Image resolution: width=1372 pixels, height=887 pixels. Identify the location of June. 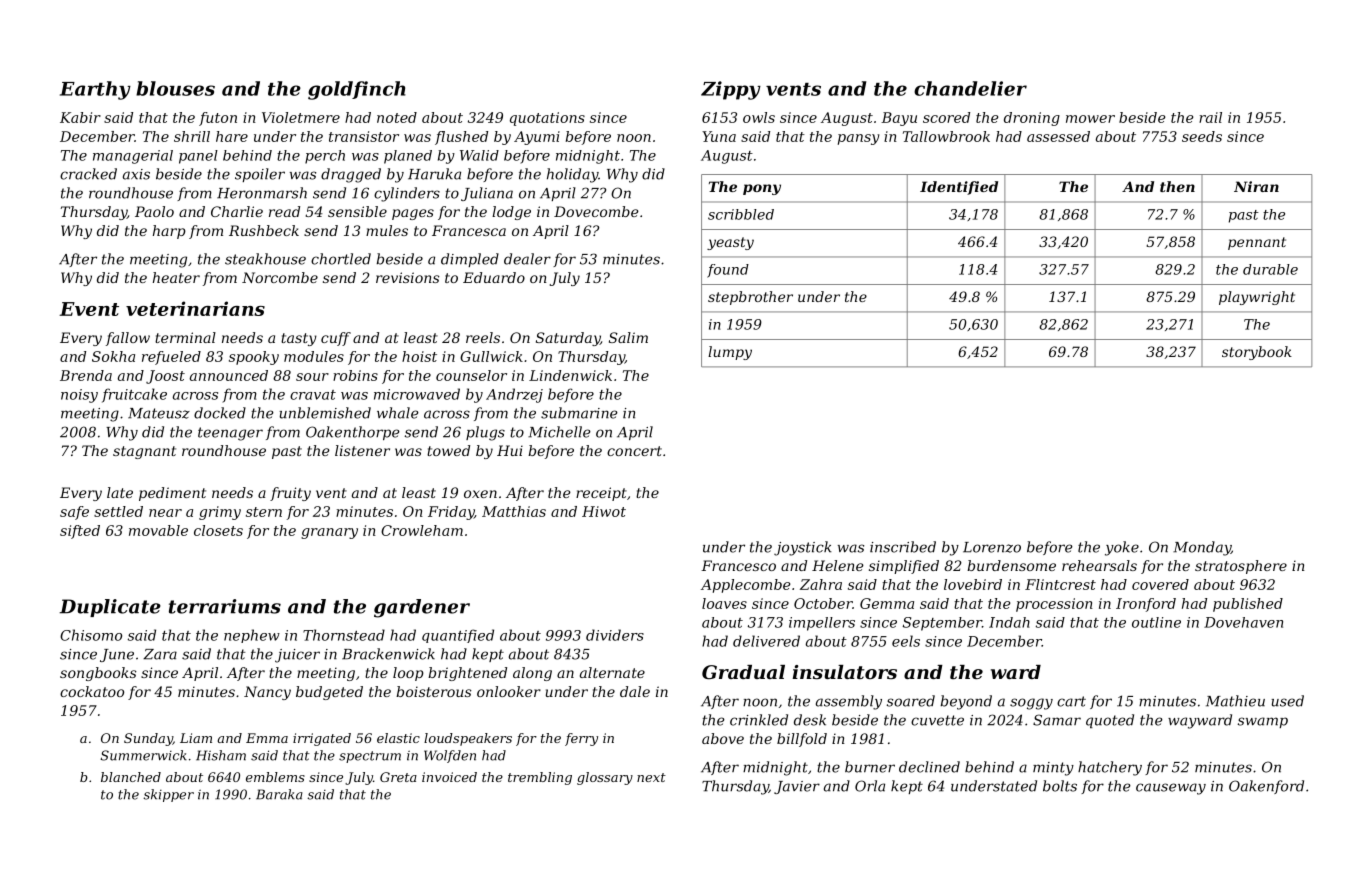
(117, 655).
